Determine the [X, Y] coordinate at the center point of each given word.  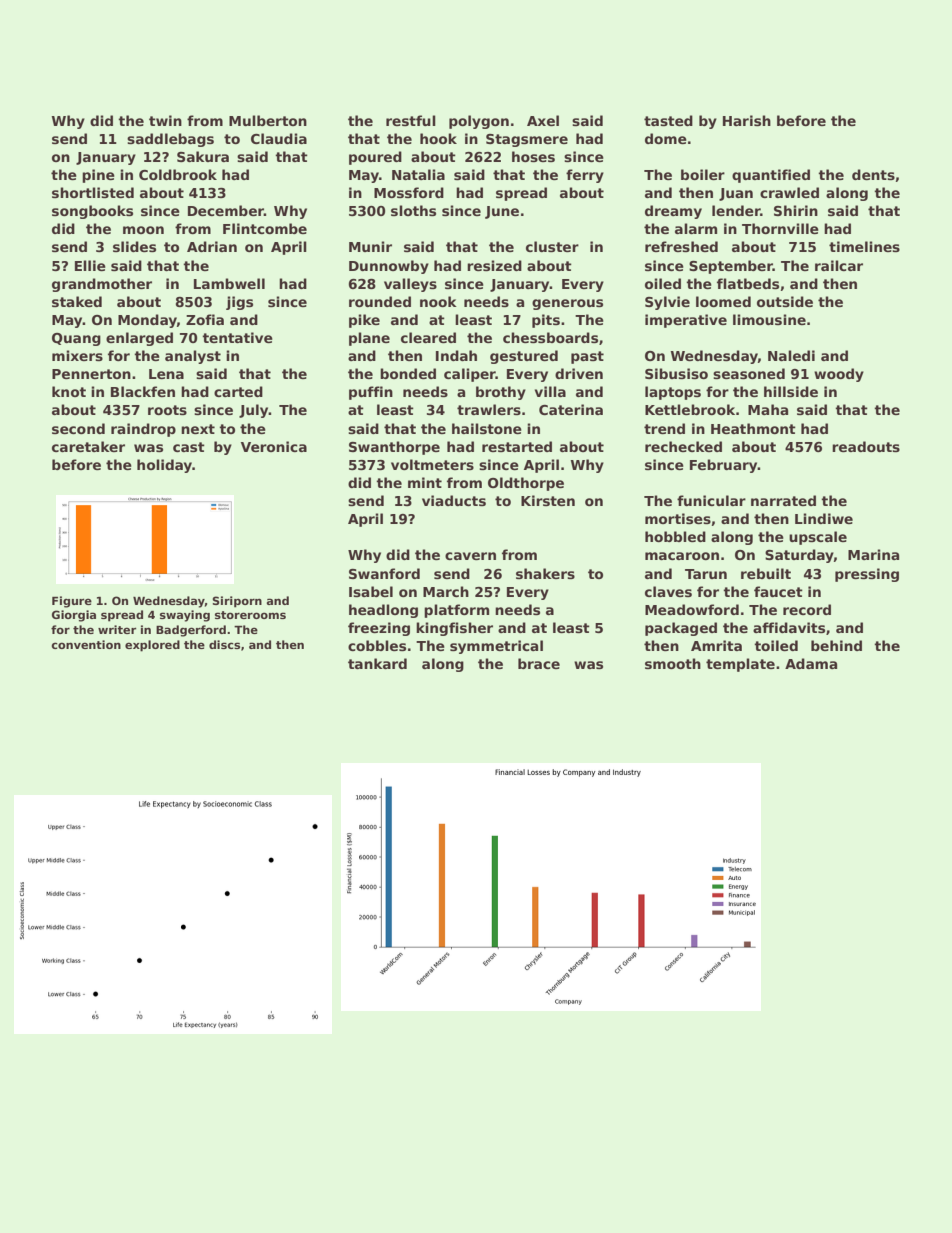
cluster [552, 246]
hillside [791, 391]
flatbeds [748, 283]
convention [86, 644]
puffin [371, 393]
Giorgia [74, 616]
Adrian [212, 246]
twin [165, 120]
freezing [379, 629]
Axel [543, 120]
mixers [77, 355]
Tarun [706, 574]
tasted [668, 120]
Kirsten [548, 500]
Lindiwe [824, 518]
